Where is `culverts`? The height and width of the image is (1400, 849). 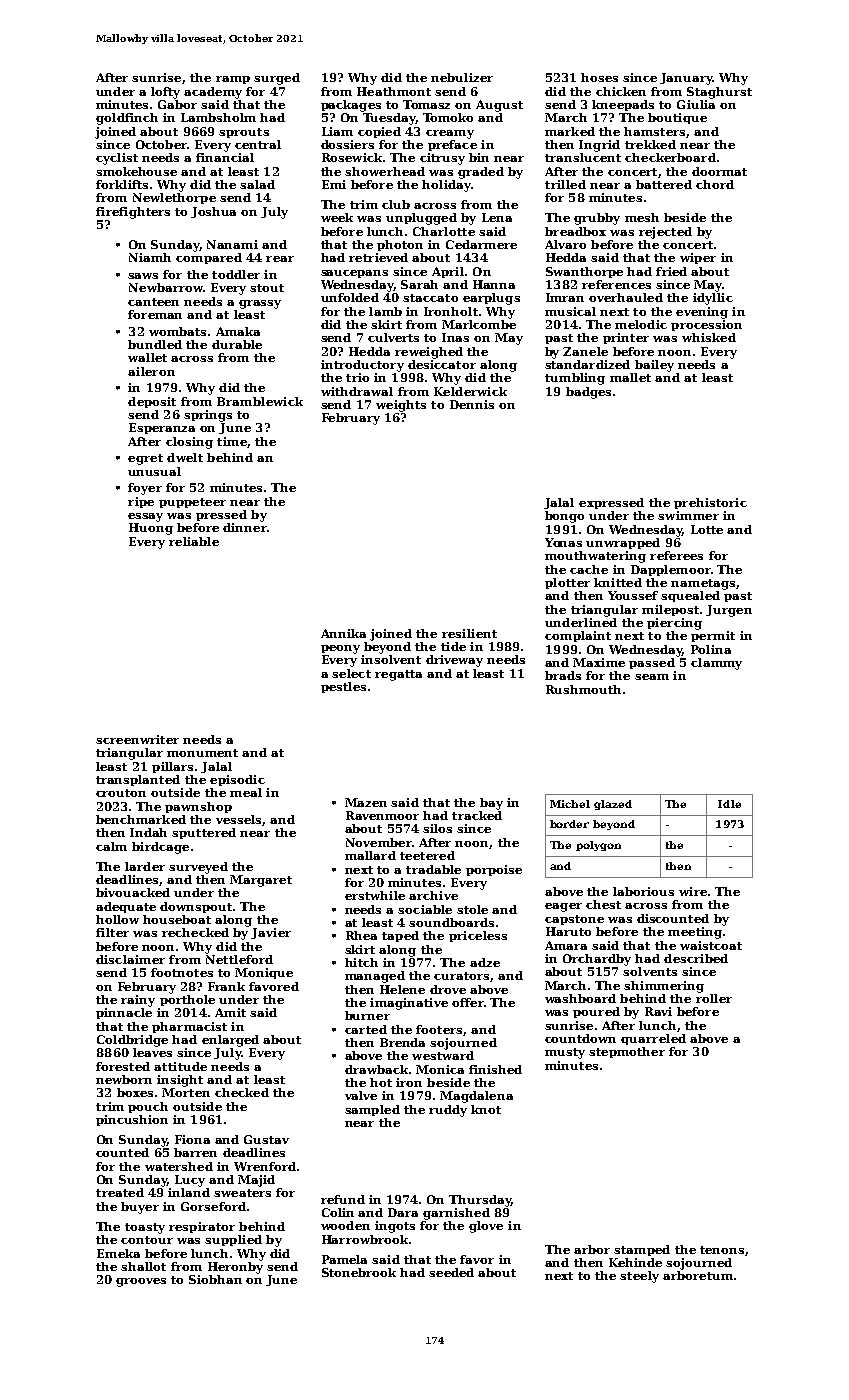
culverts is located at coordinates (393, 337).
